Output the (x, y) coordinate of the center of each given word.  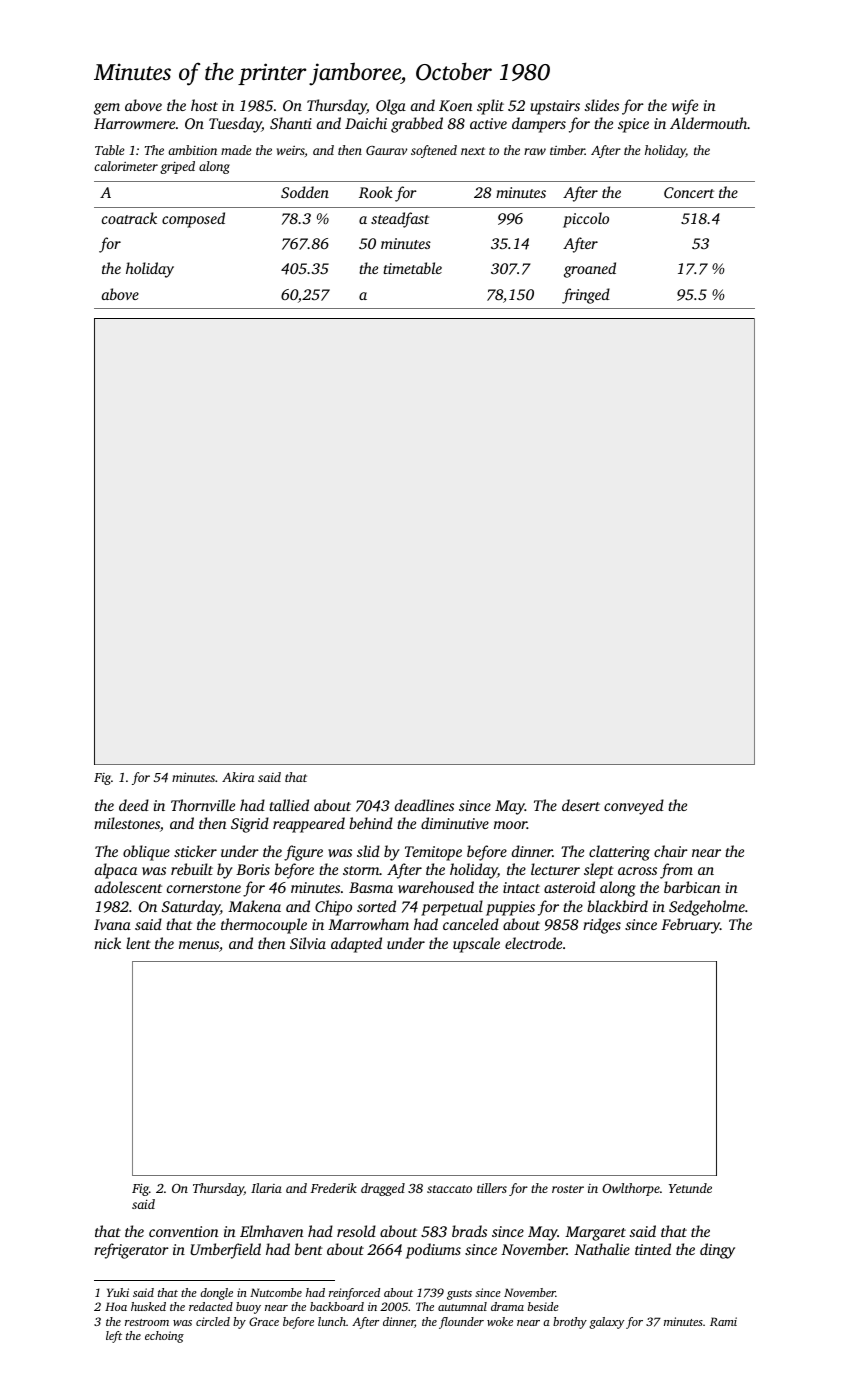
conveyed (634, 807)
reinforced (354, 1294)
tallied (289, 805)
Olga (391, 107)
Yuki (118, 1292)
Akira (238, 777)
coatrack (129, 218)
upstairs (555, 107)
